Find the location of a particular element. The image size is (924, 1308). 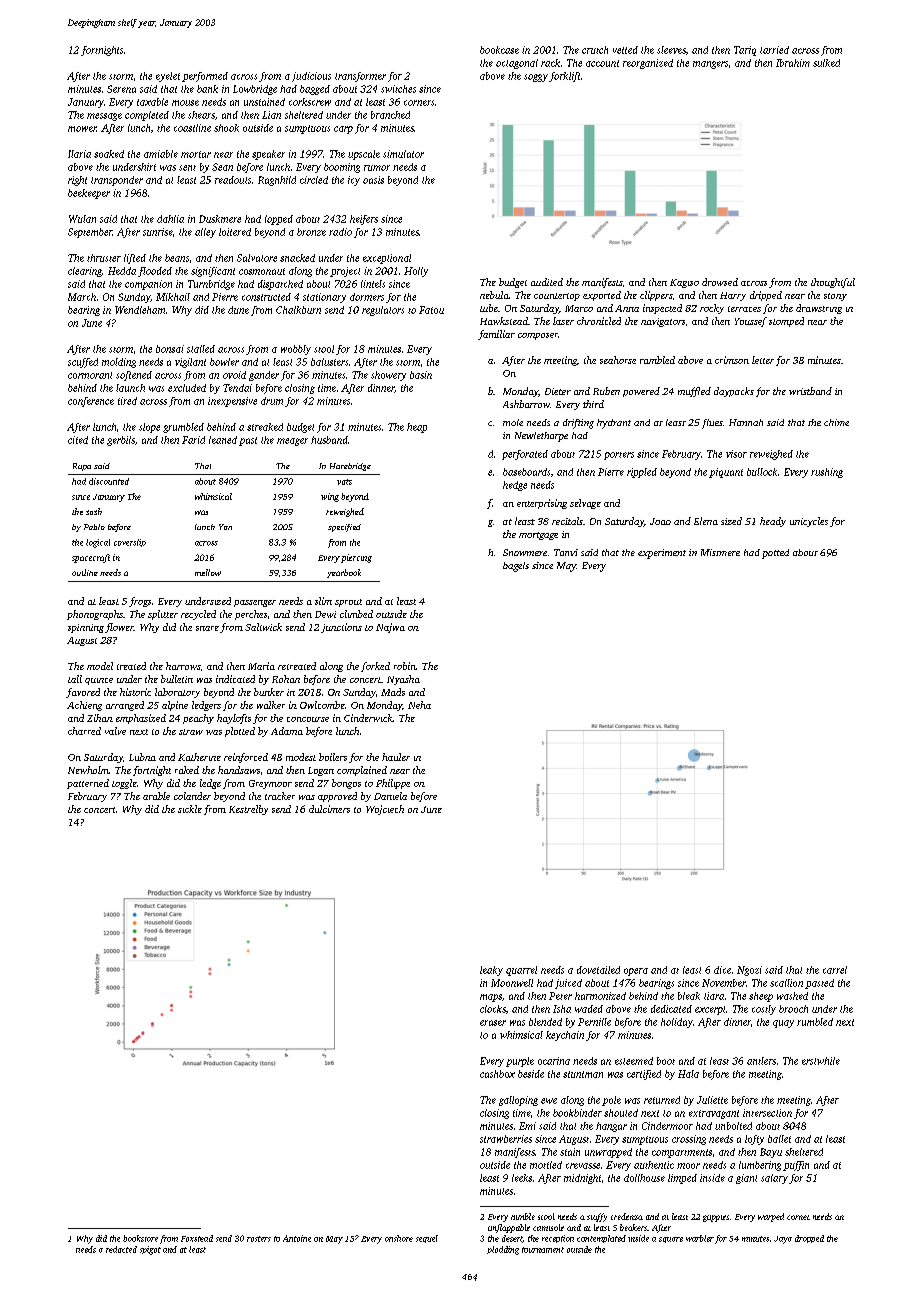

dovetailed is located at coordinates (598, 970).
